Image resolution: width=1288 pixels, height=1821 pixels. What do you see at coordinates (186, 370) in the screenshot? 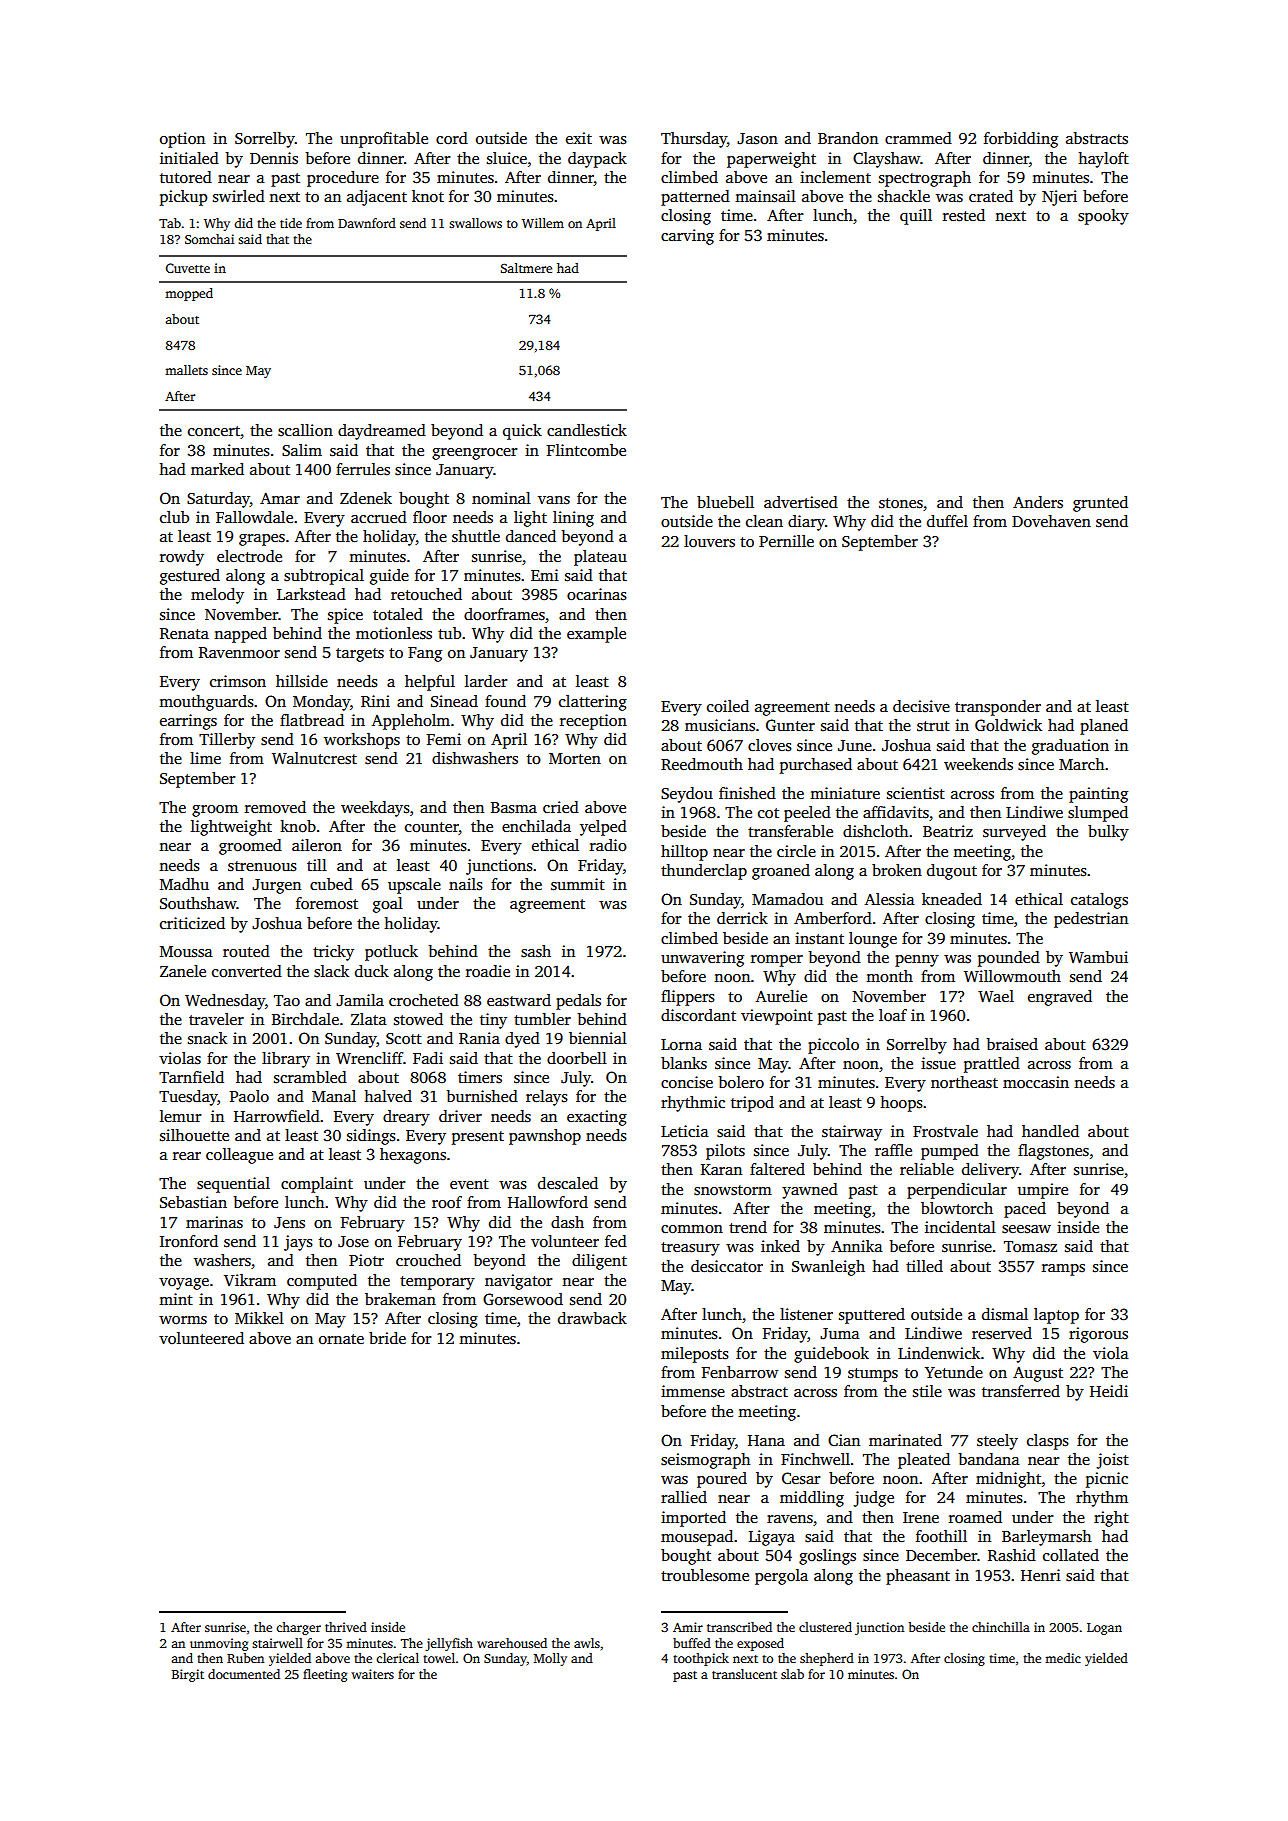
I see `mallets` at bounding box center [186, 370].
